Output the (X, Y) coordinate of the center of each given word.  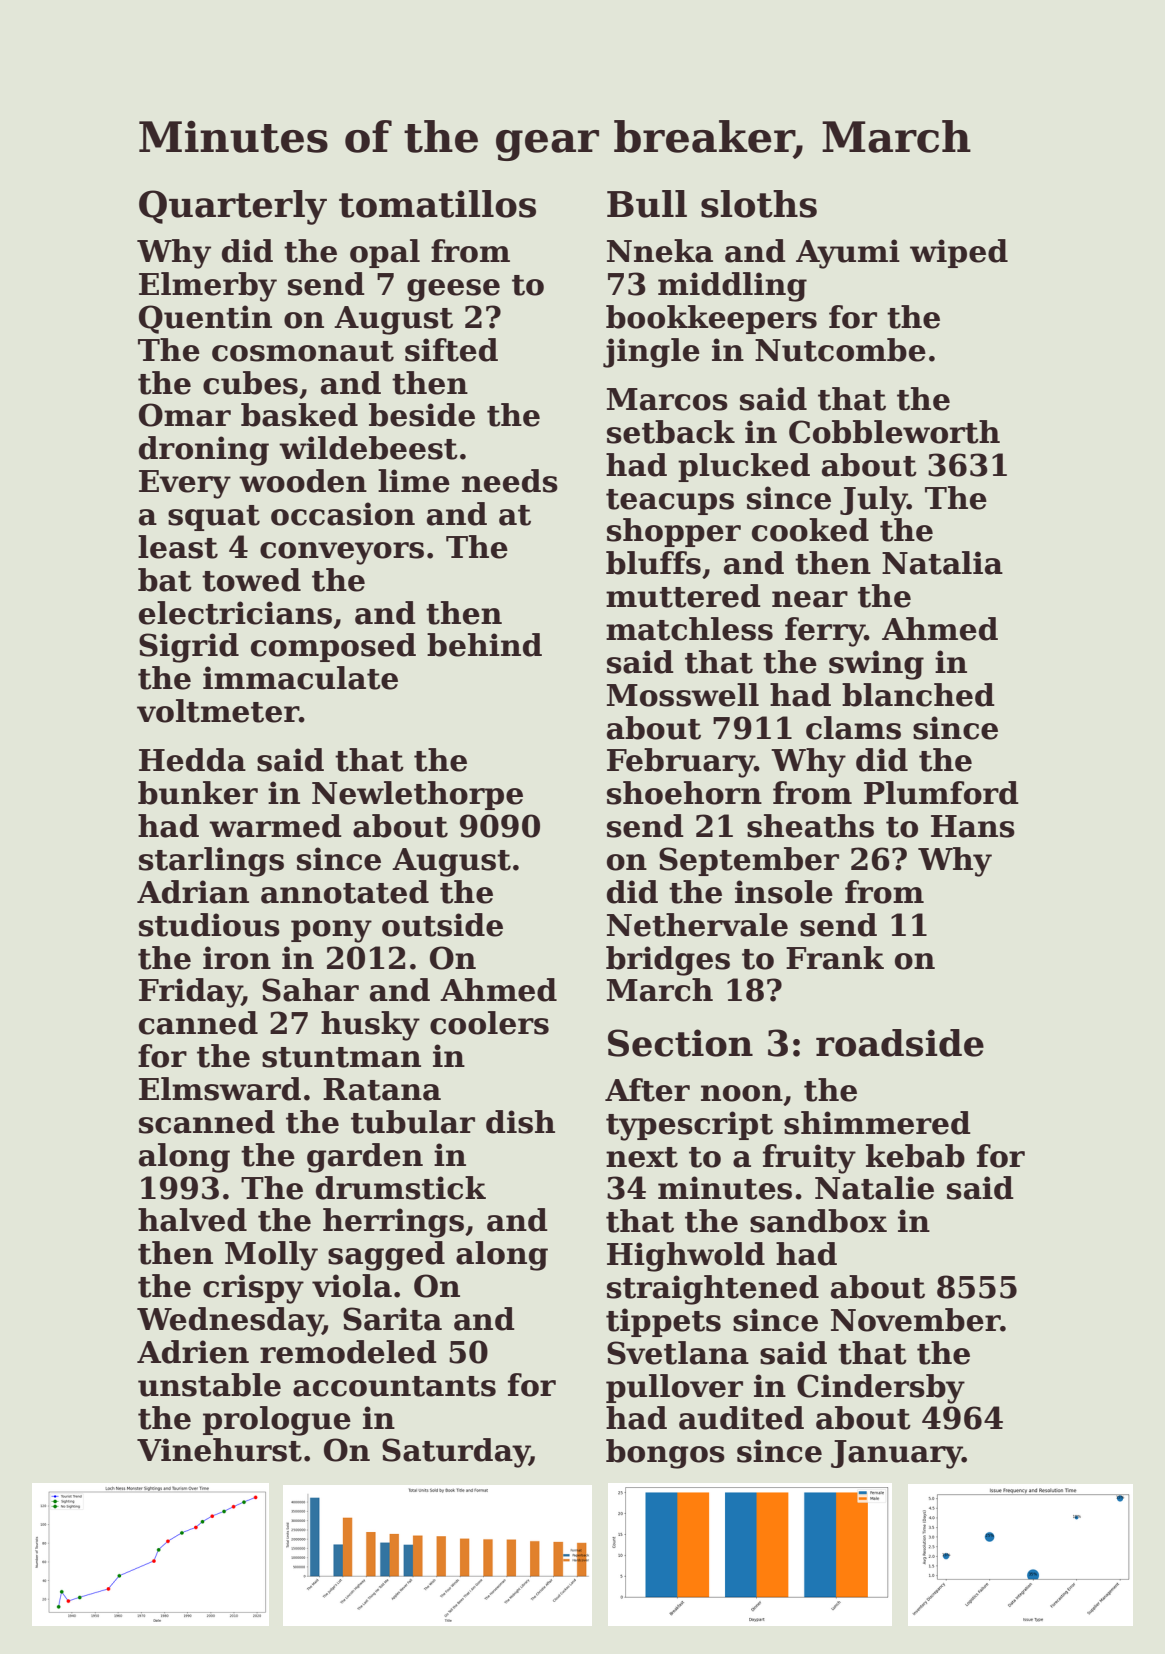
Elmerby (208, 287)
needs (510, 481)
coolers (489, 1023)
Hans (973, 826)
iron (237, 958)
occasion (343, 514)
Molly (271, 1256)
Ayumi (848, 254)
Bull (647, 204)
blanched (918, 695)
